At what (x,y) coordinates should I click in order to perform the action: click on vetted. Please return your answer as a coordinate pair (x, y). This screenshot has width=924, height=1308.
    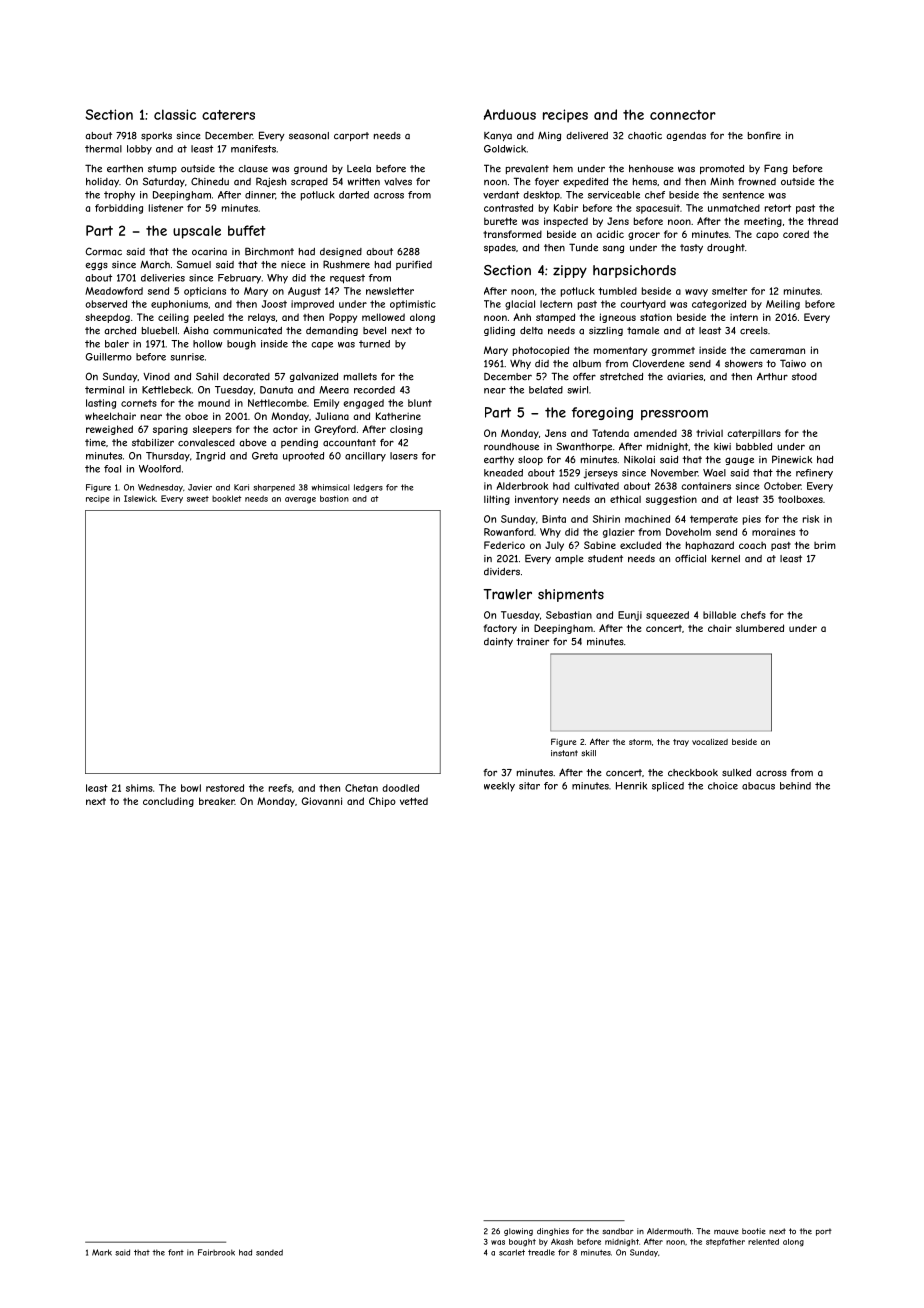
    Looking at the image, I should click on (414, 801).
